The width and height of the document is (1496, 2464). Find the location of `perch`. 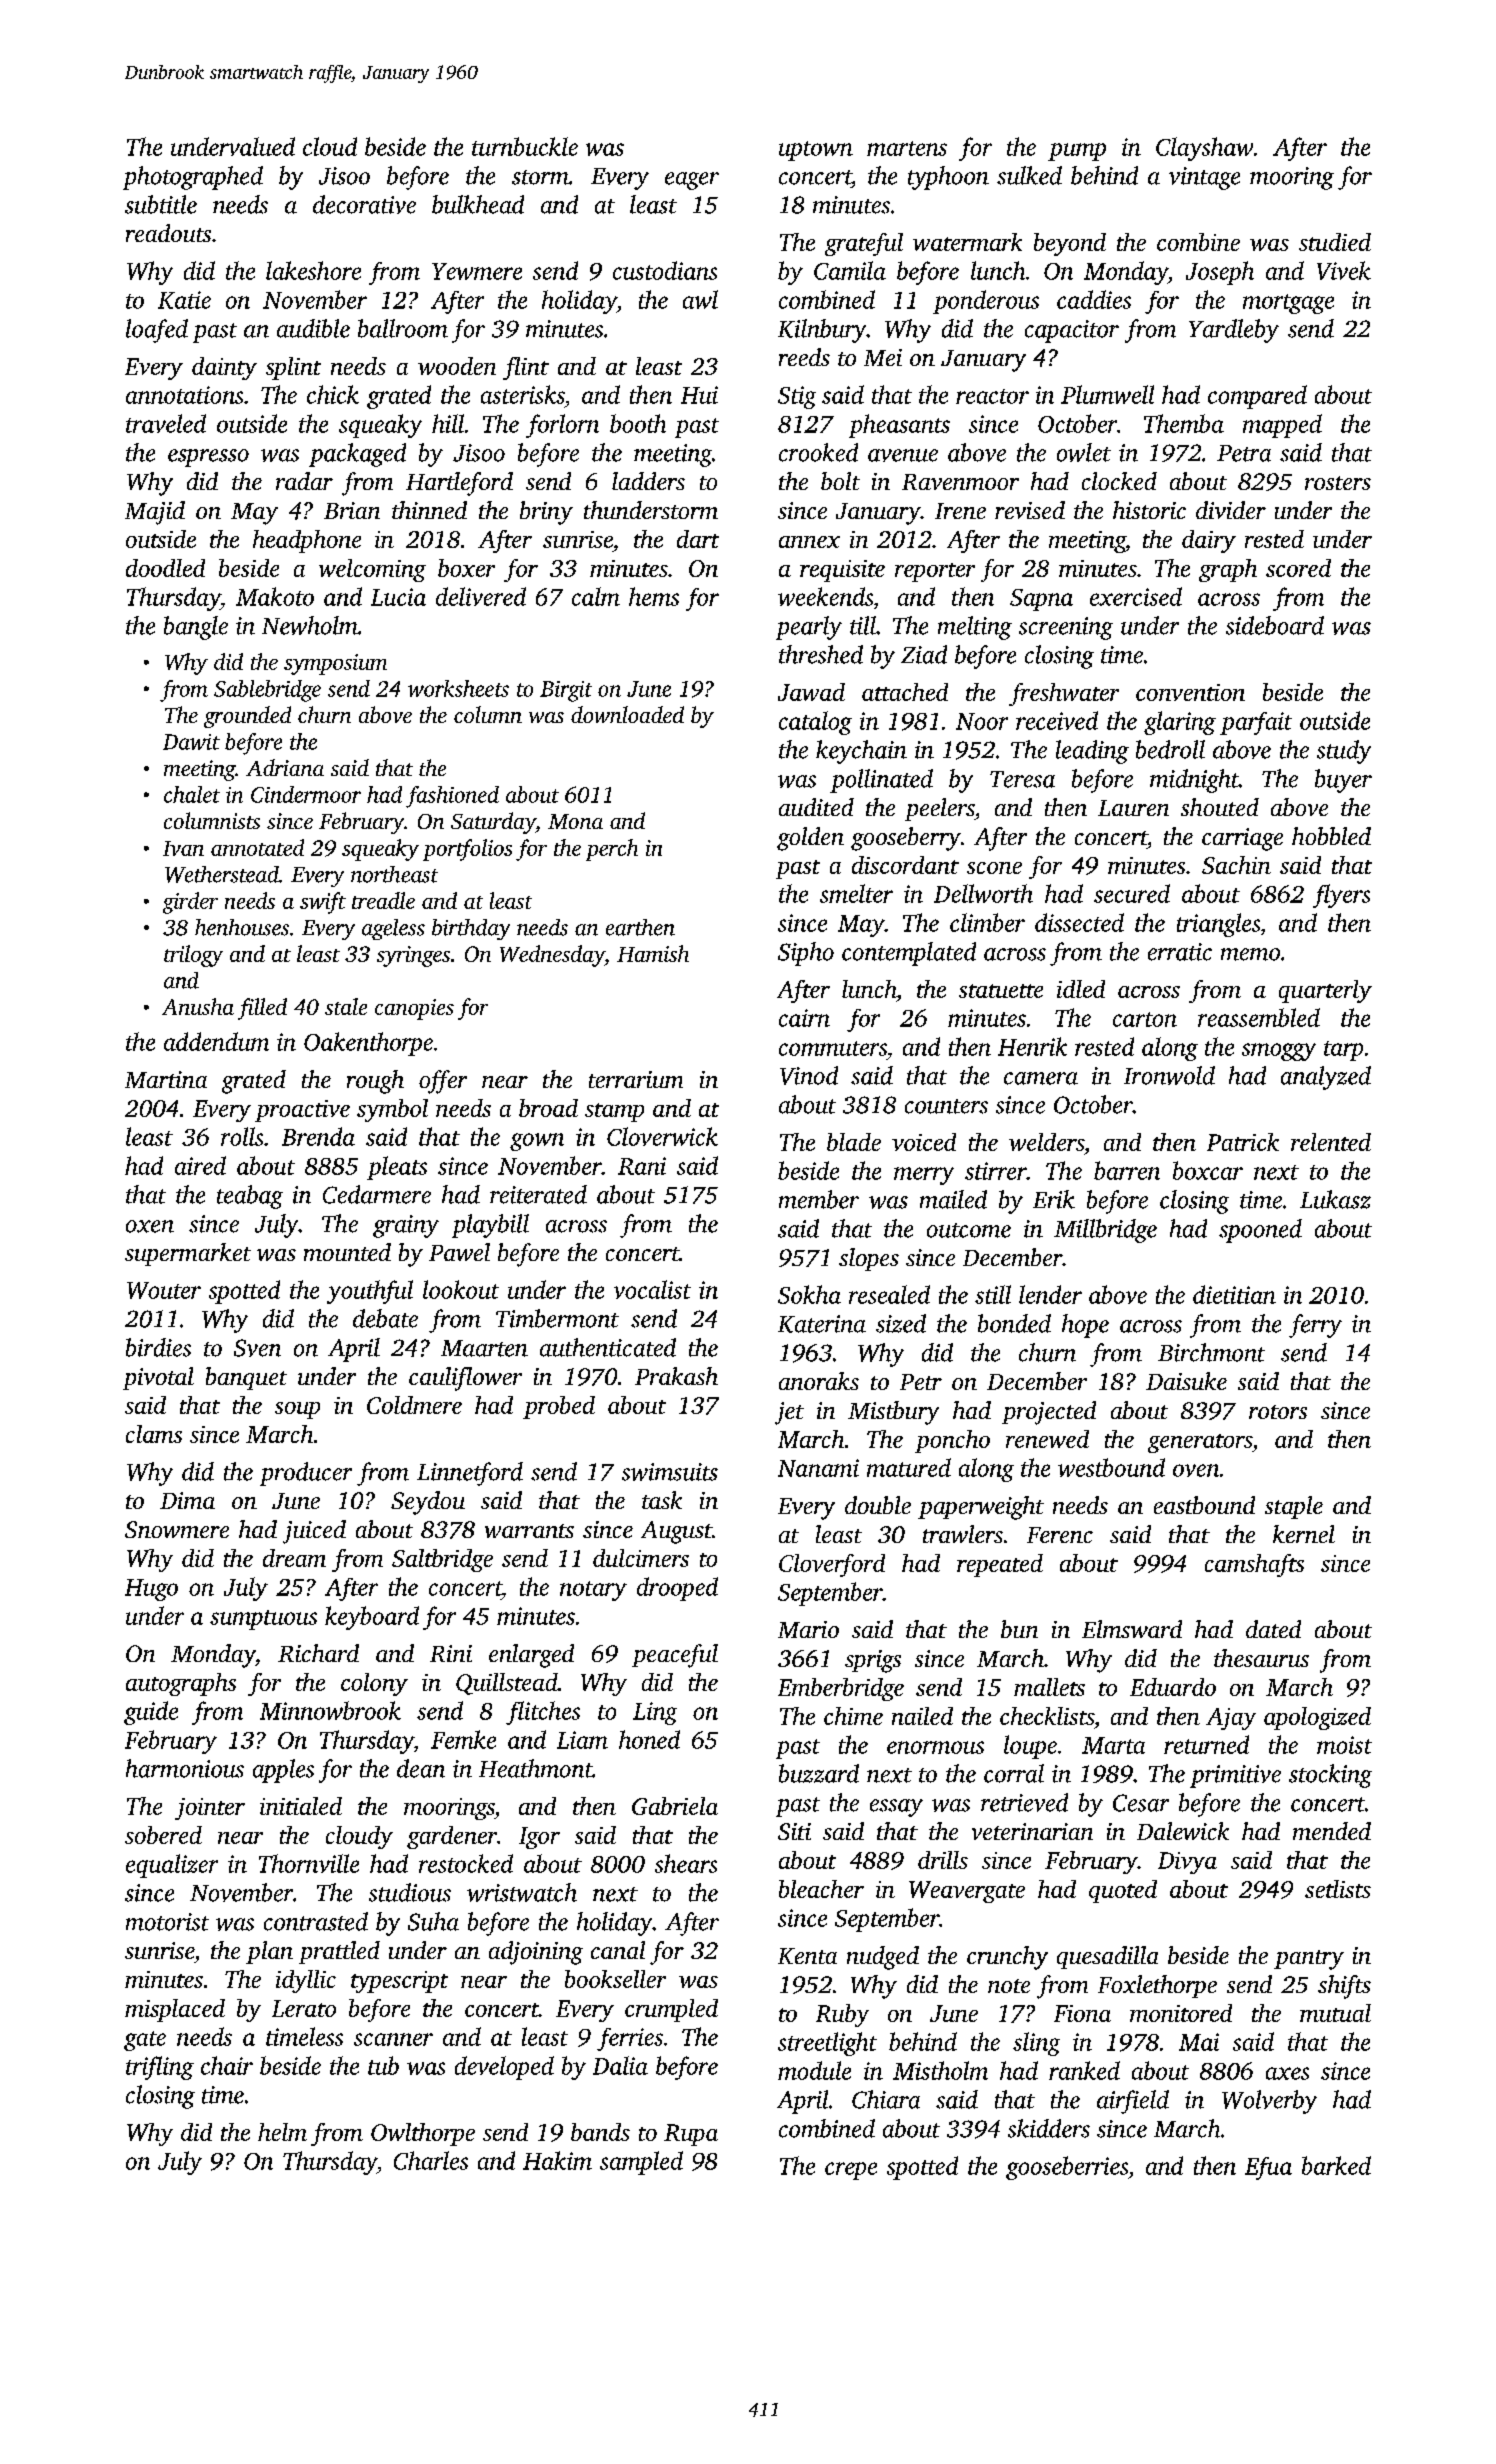

perch is located at coordinates (612, 850).
